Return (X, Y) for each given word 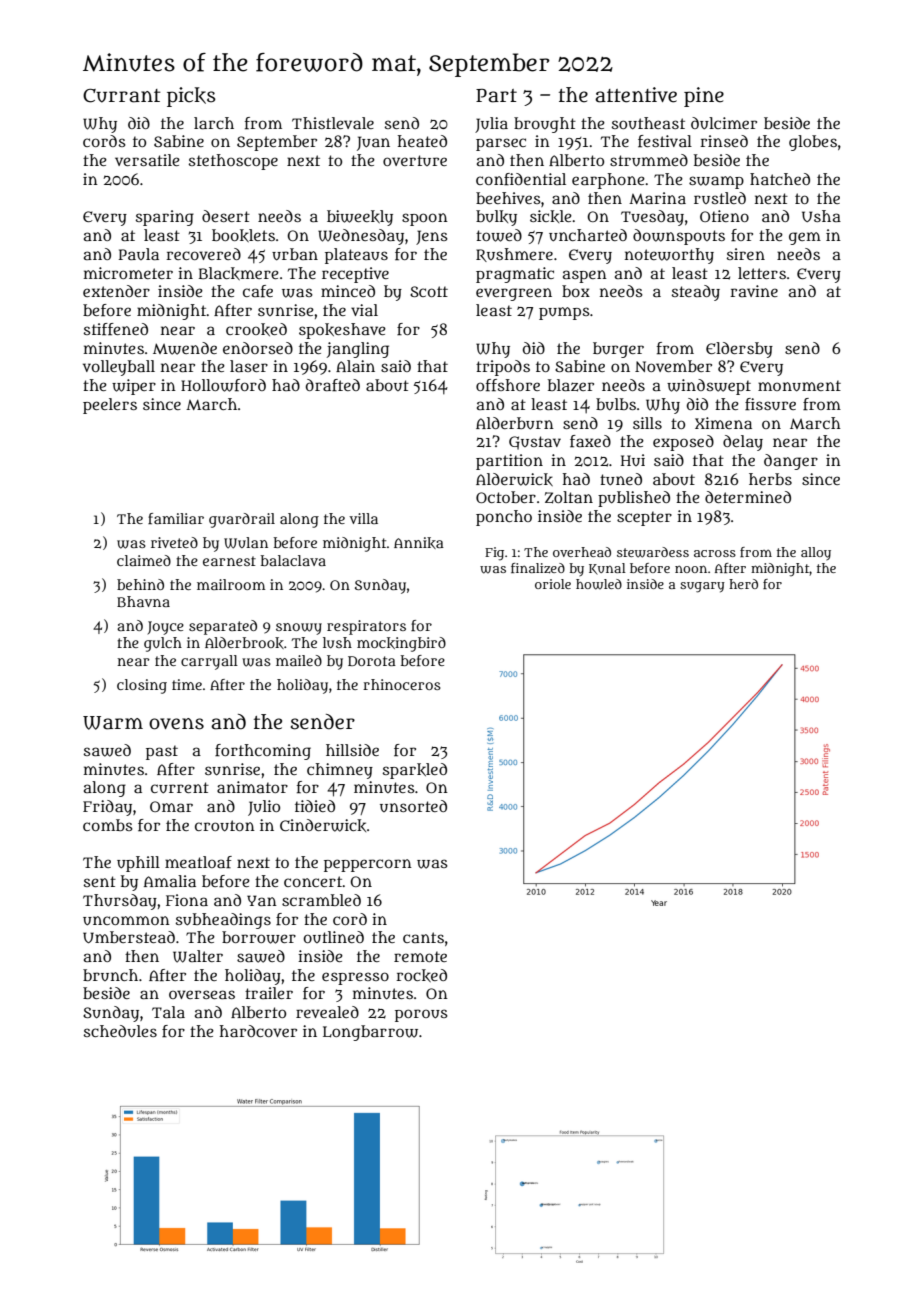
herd (743, 584)
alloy (816, 553)
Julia (491, 125)
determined (748, 497)
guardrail (242, 520)
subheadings (223, 921)
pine (704, 97)
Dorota (372, 661)
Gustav (535, 443)
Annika (419, 543)
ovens (176, 724)
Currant (122, 96)
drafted (333, 385)
